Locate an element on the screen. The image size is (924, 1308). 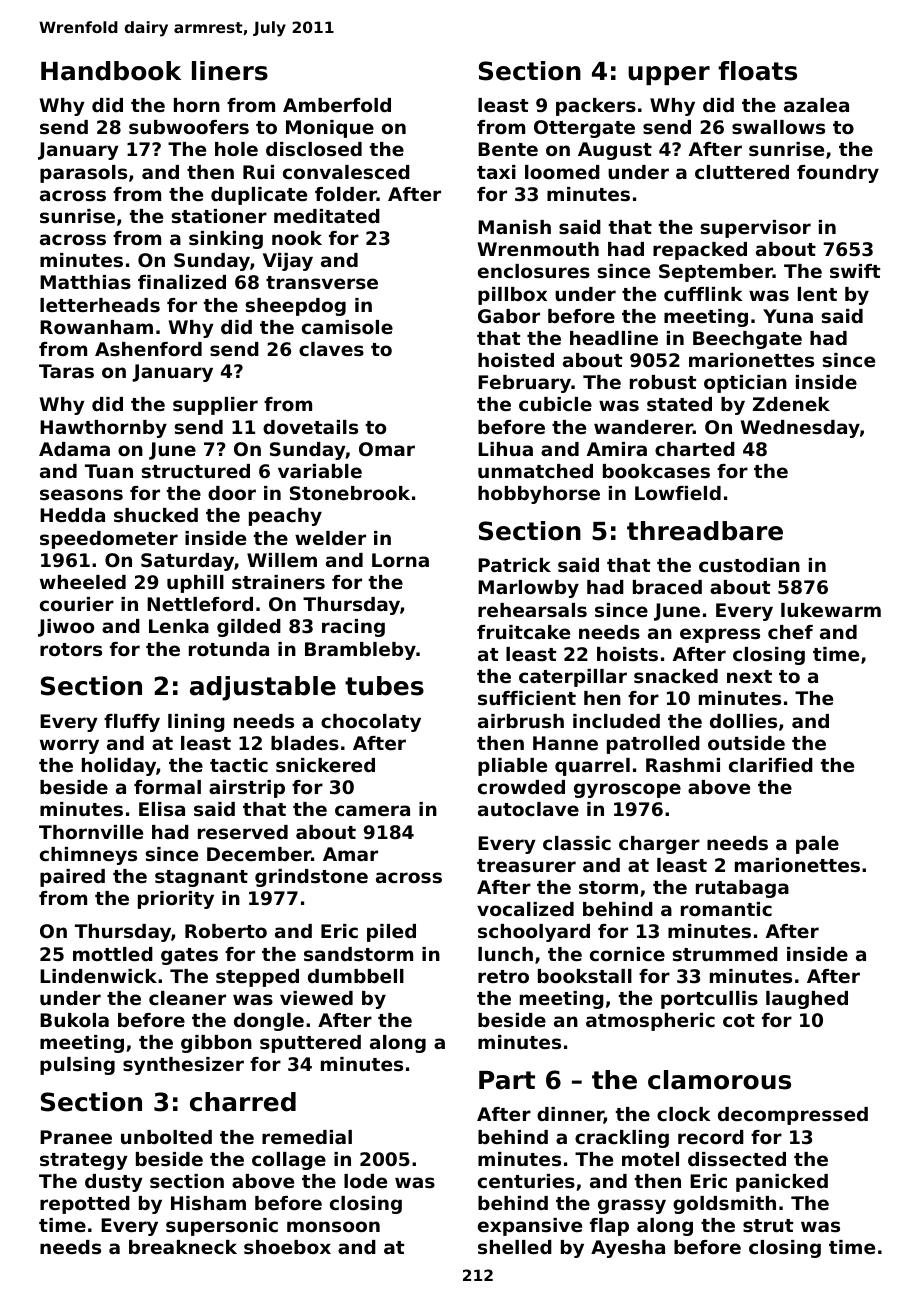
strut is located at coordinates (768, 1225).
